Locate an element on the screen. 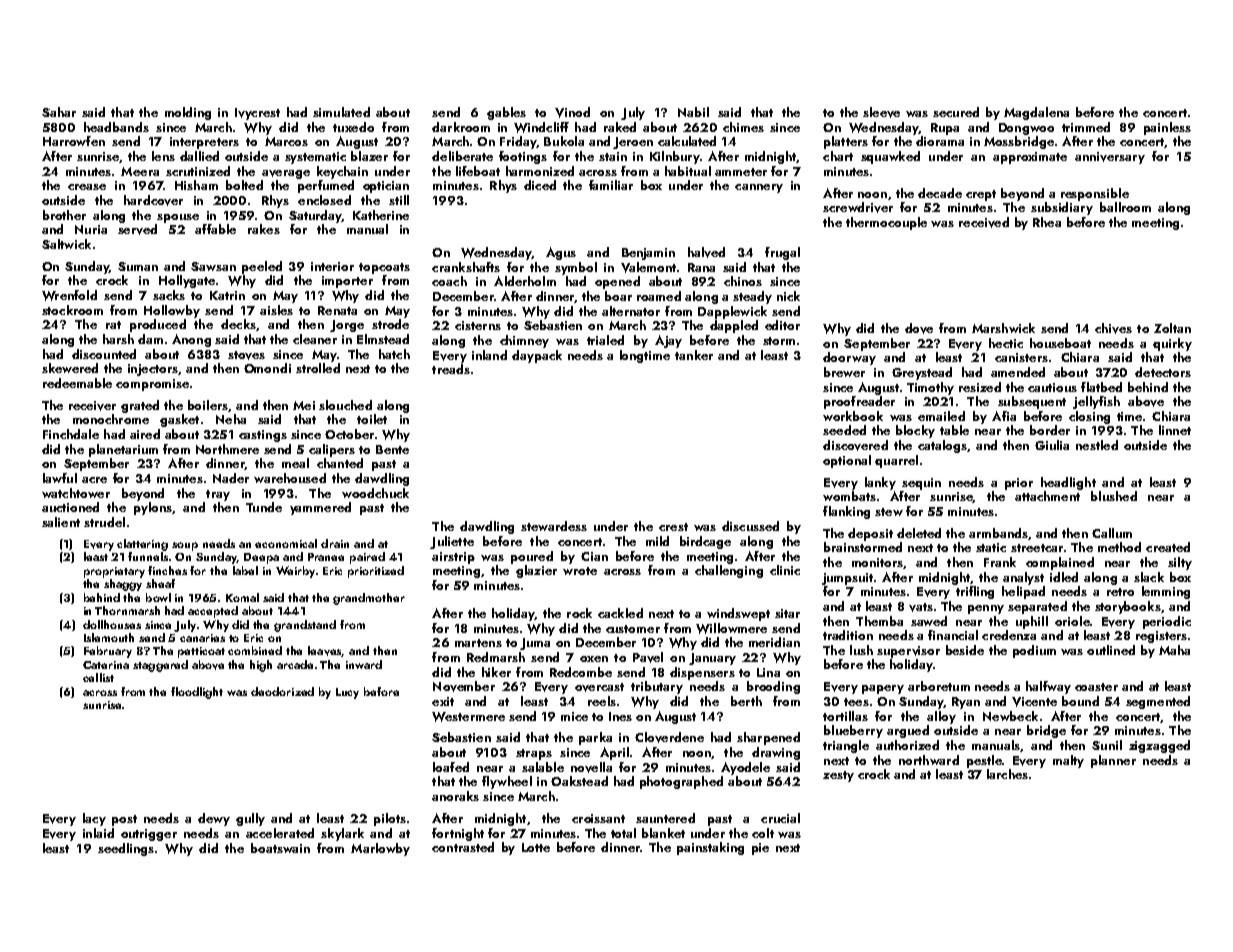 Image resolution: width=1233 pixels, height=952 pixels. exit is located at coordinates (443, 701).
